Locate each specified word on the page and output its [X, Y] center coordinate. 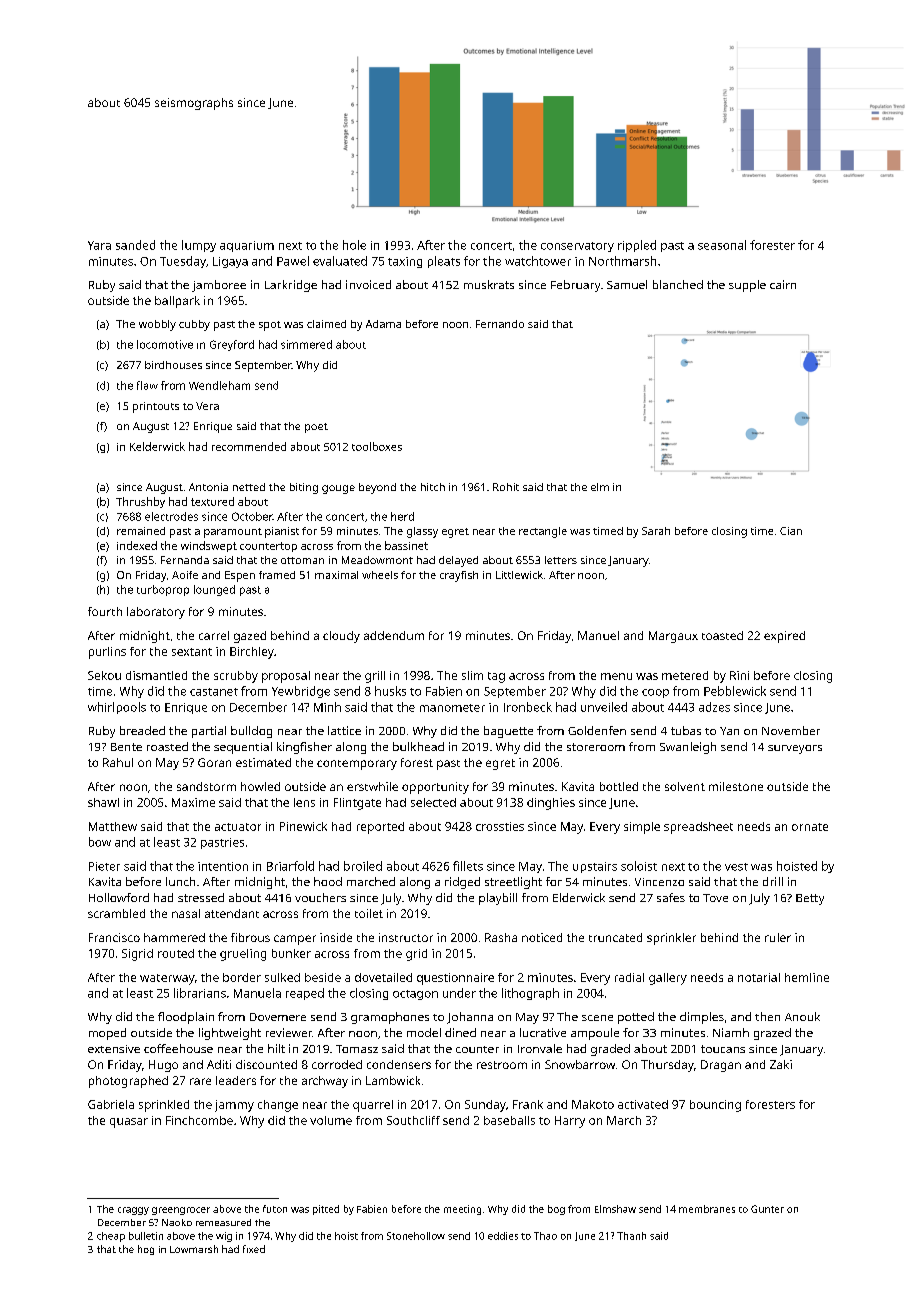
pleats [444, 262]
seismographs [194, 104]
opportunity [435, 788]
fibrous [250, 937]
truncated [615, 937]
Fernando [500, 324]
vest [736, 867]
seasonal [722, 245]
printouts [156, 407]
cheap [111, 1237]
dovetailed [383, 977]
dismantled [156, 675]
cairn [783, 284]
